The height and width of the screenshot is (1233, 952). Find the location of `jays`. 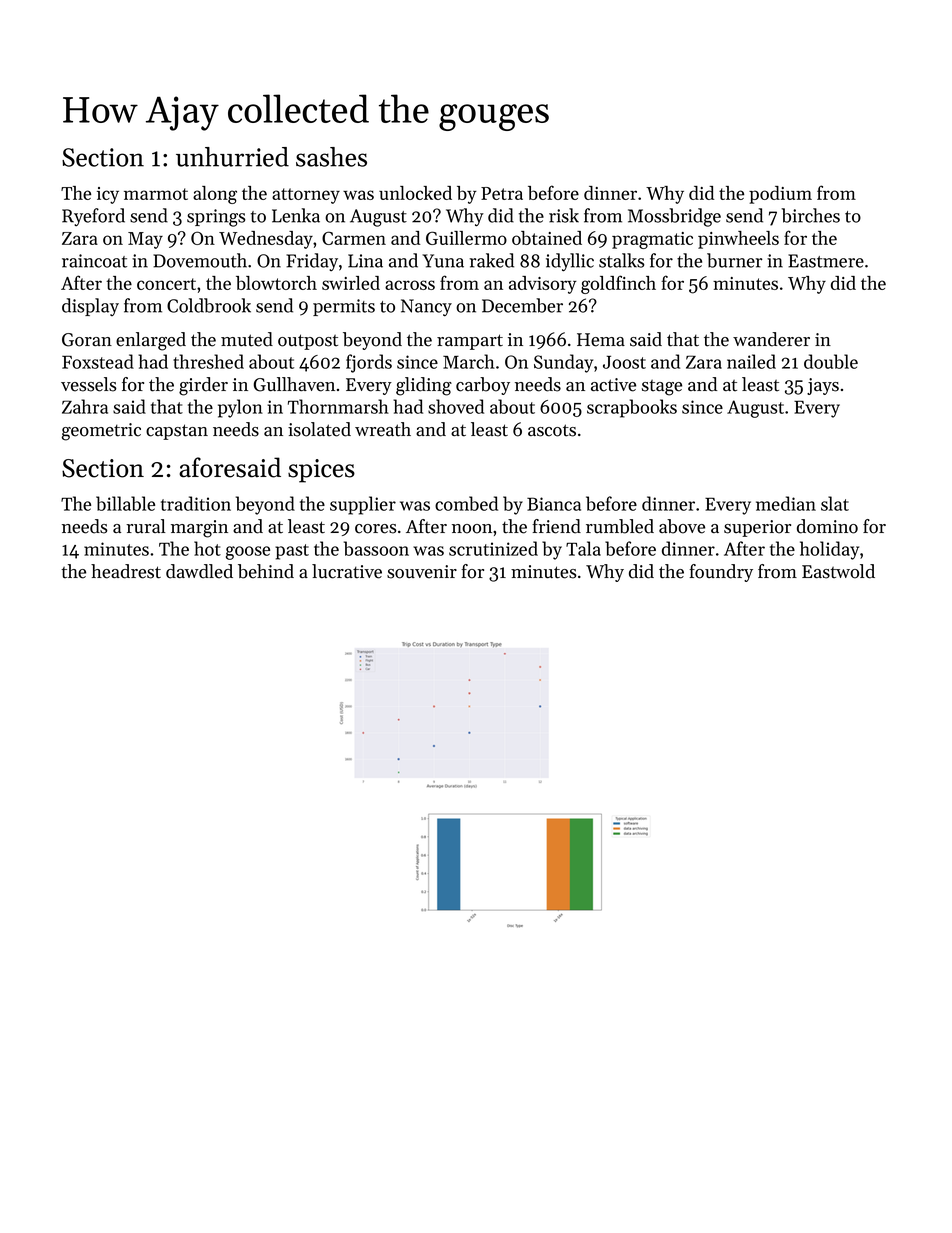

jays is located at coordinates (823, 386).
